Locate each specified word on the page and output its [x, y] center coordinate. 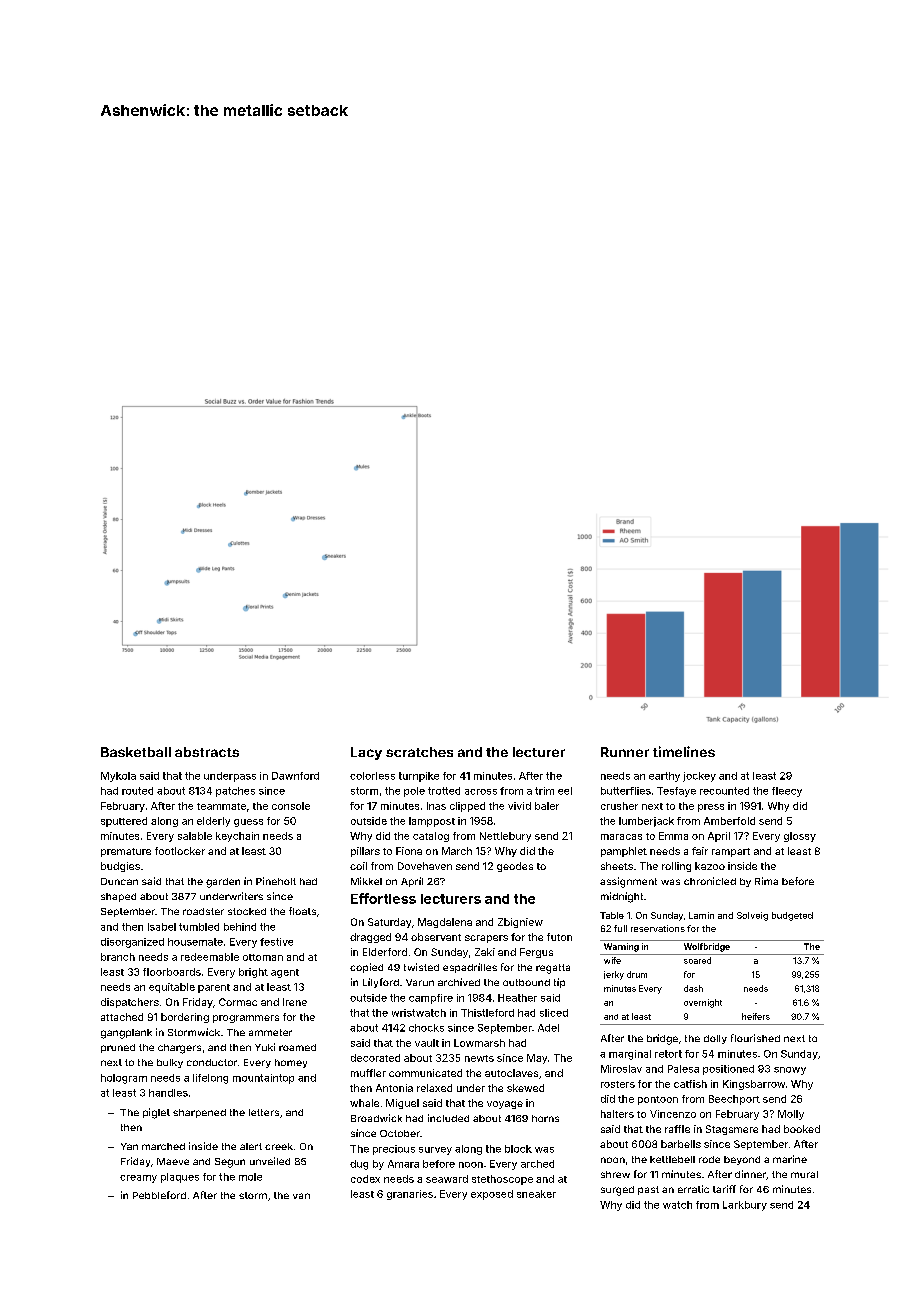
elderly [213, 822]
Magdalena [445, 923]
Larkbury [745, 1206]
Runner [625, 752]
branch [118, 957]
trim [544, 791]
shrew [615, 1174]
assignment [628, 882]
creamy [138, 1179]
